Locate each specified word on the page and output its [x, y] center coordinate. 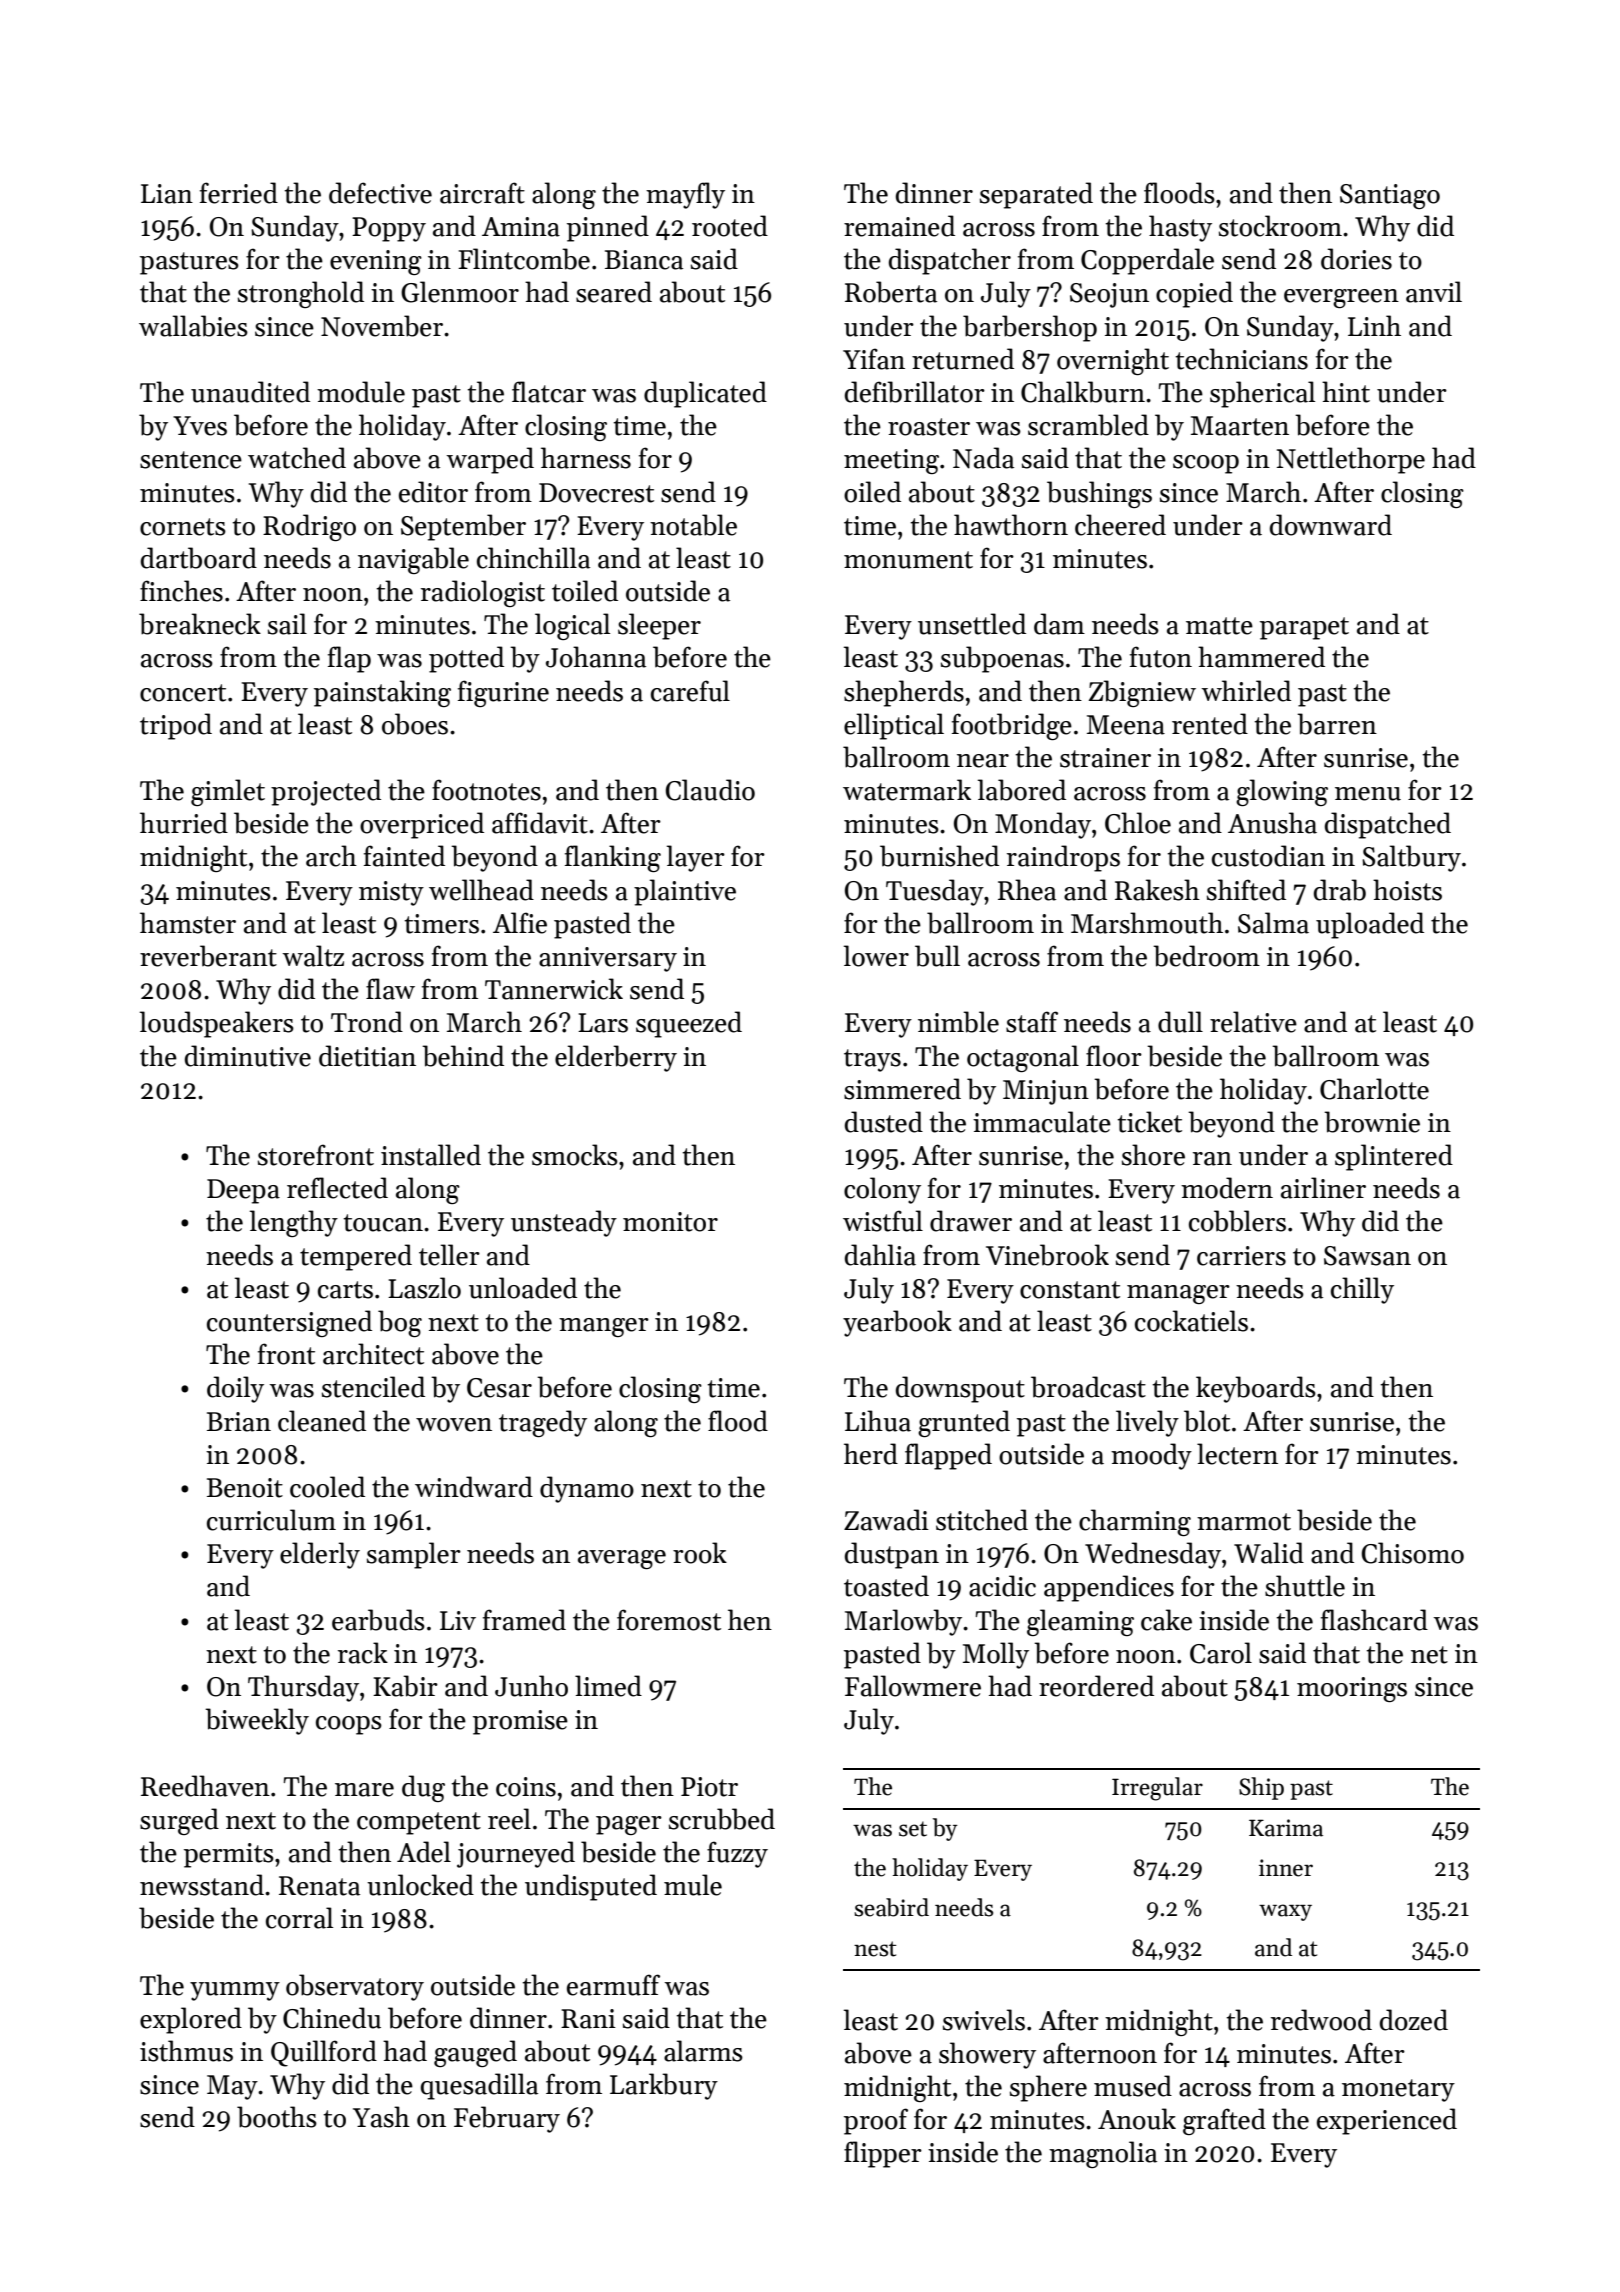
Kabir [405, 1686]
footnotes [486, 790]
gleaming [1080, 1622]
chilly [1362, 1290]
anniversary [608, 959]
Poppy [389, 229]
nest [875, 1949]
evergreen [1341, 298]
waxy [1285, 1912]
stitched [982, 1520]
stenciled [373, 1387]
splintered [1394, 1157]
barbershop [1030, 328]
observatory [355, 1987]
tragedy [543, 1423]
